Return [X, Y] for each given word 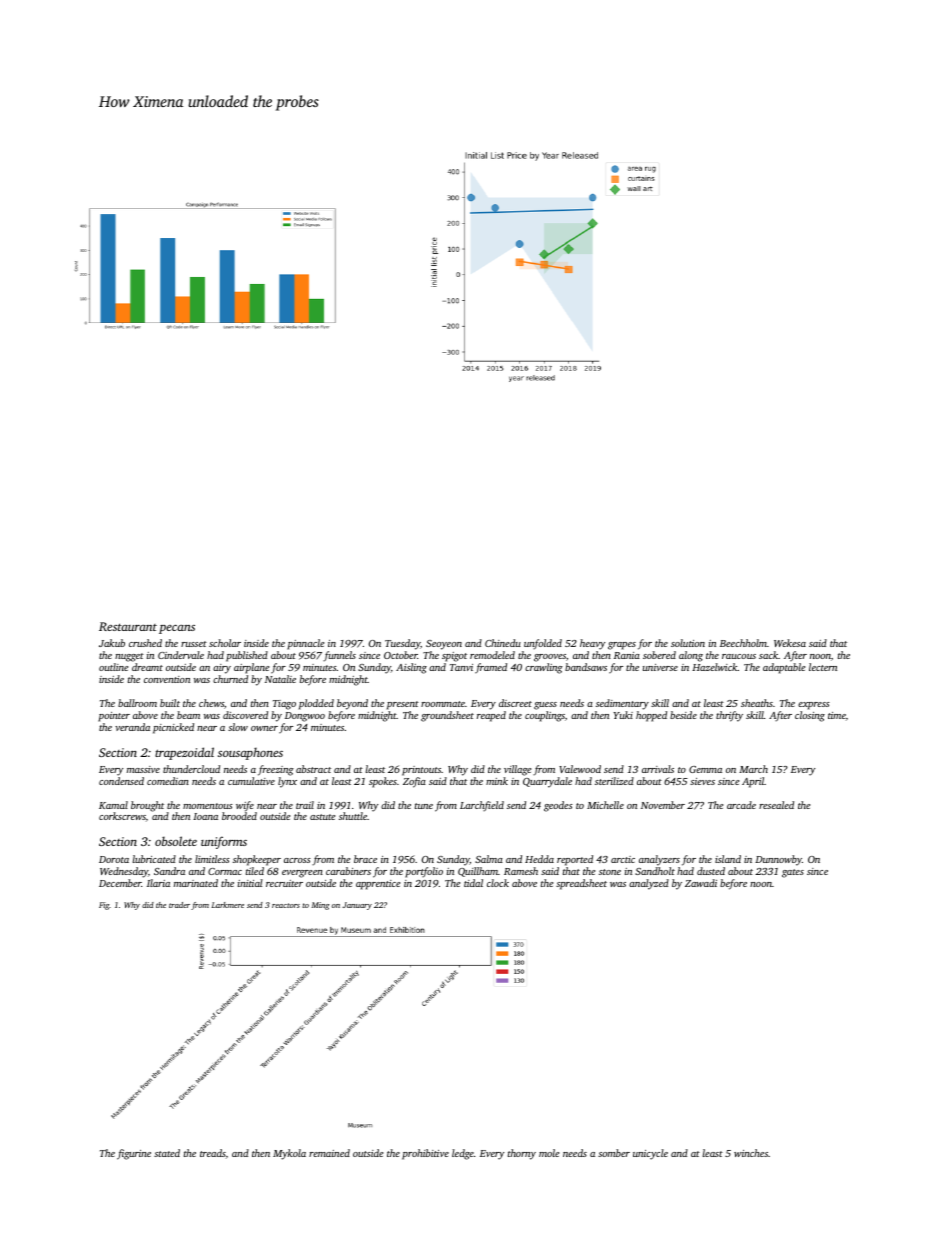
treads [213, 1153]
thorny [522, 1154]
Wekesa [790, 643]
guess [545, 706]
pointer [114, 717]
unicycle [650, 1154]
